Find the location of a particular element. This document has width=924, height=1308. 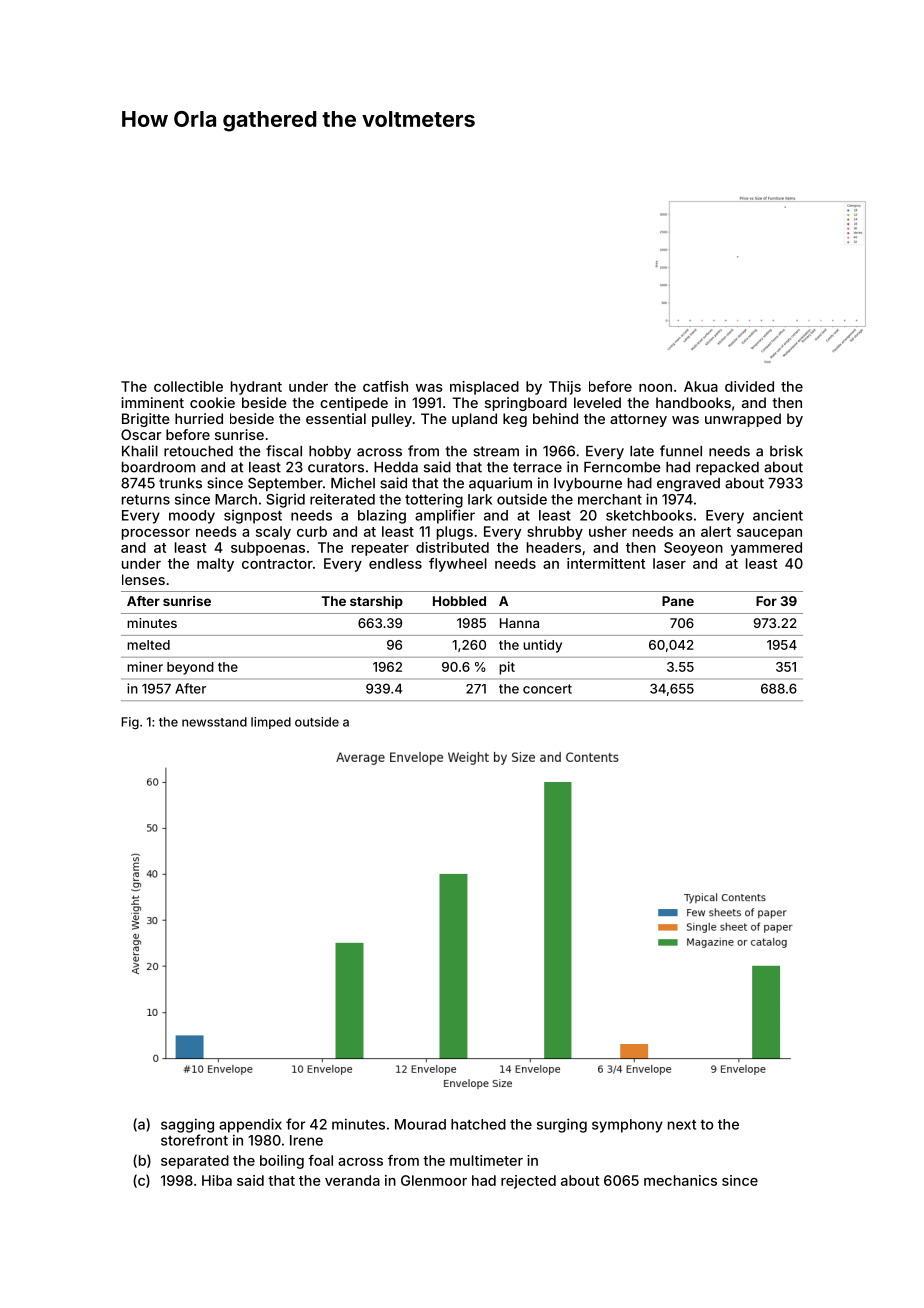

limped is located at coordinates (271, 723).
